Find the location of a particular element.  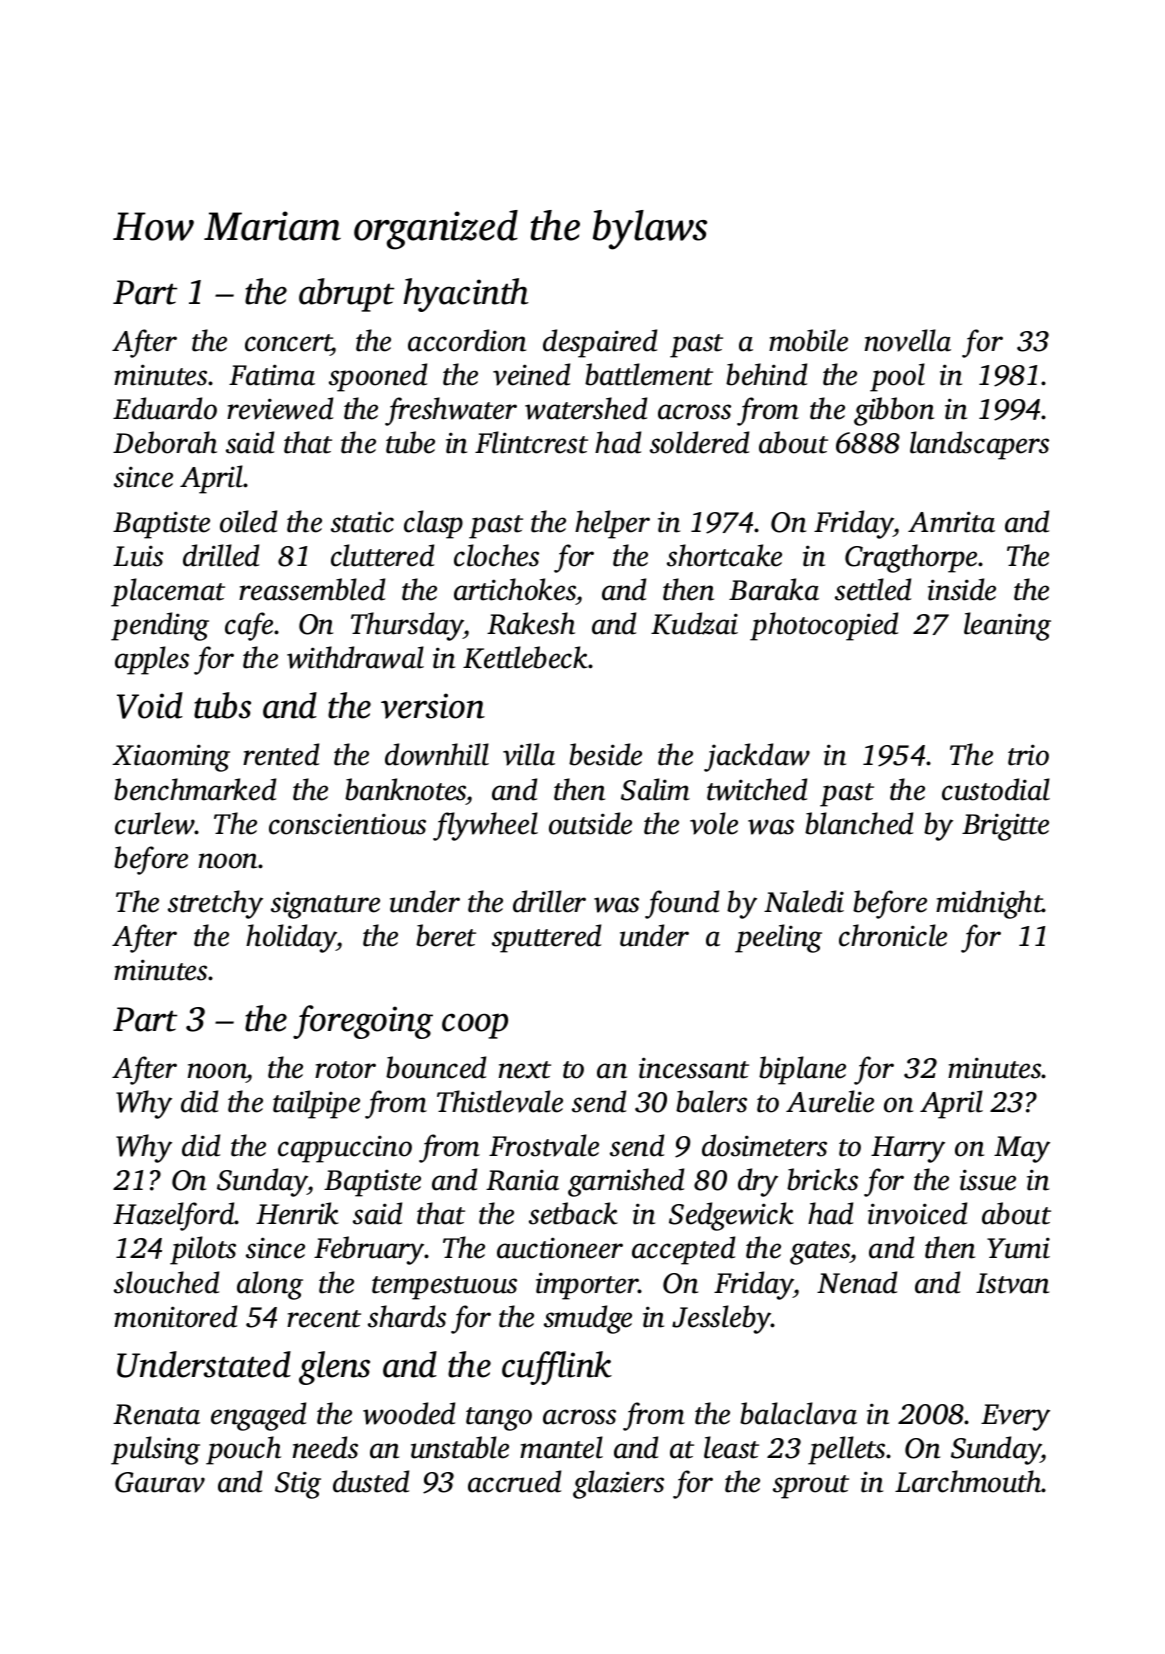

biplane is located at coordinates (802, 1070).
